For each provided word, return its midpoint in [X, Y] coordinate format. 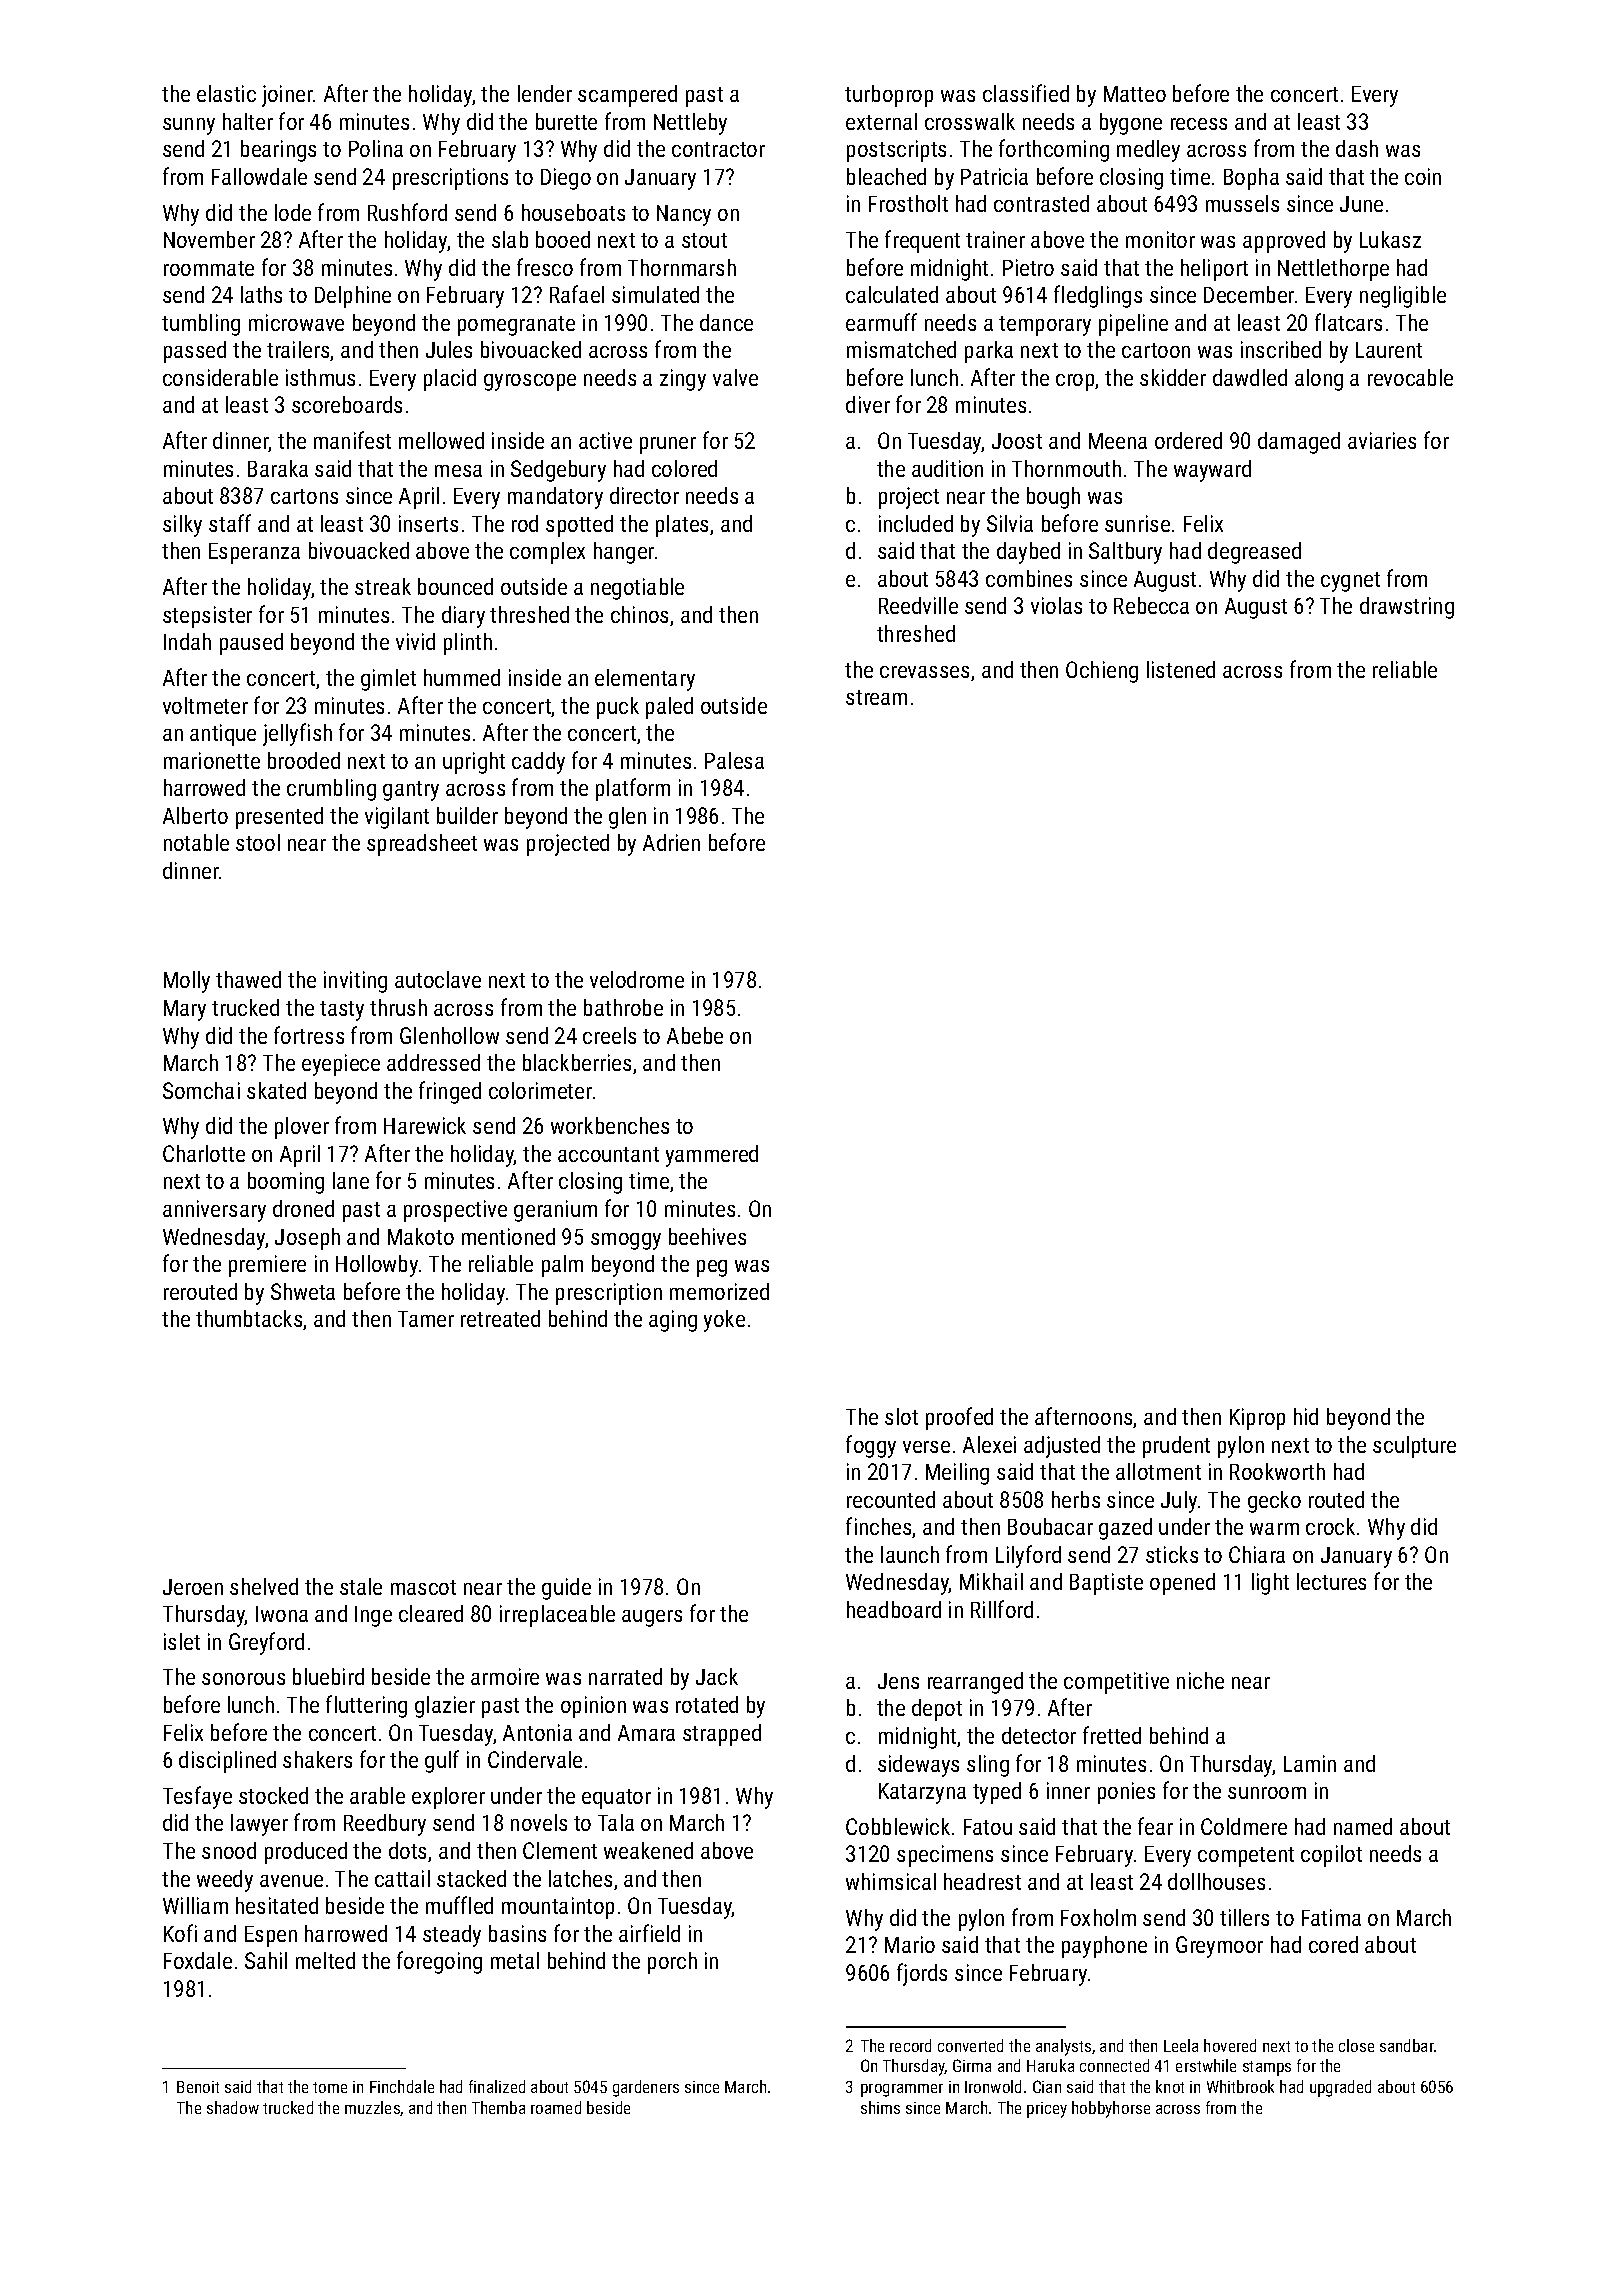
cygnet [1350, 582]
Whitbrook [1240, 2086]
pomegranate [516, 326]
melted [325, 1960]
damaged [1299, 443]
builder [467, 815]
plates [682, 526]
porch [672, 1963]
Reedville [918, 605]
